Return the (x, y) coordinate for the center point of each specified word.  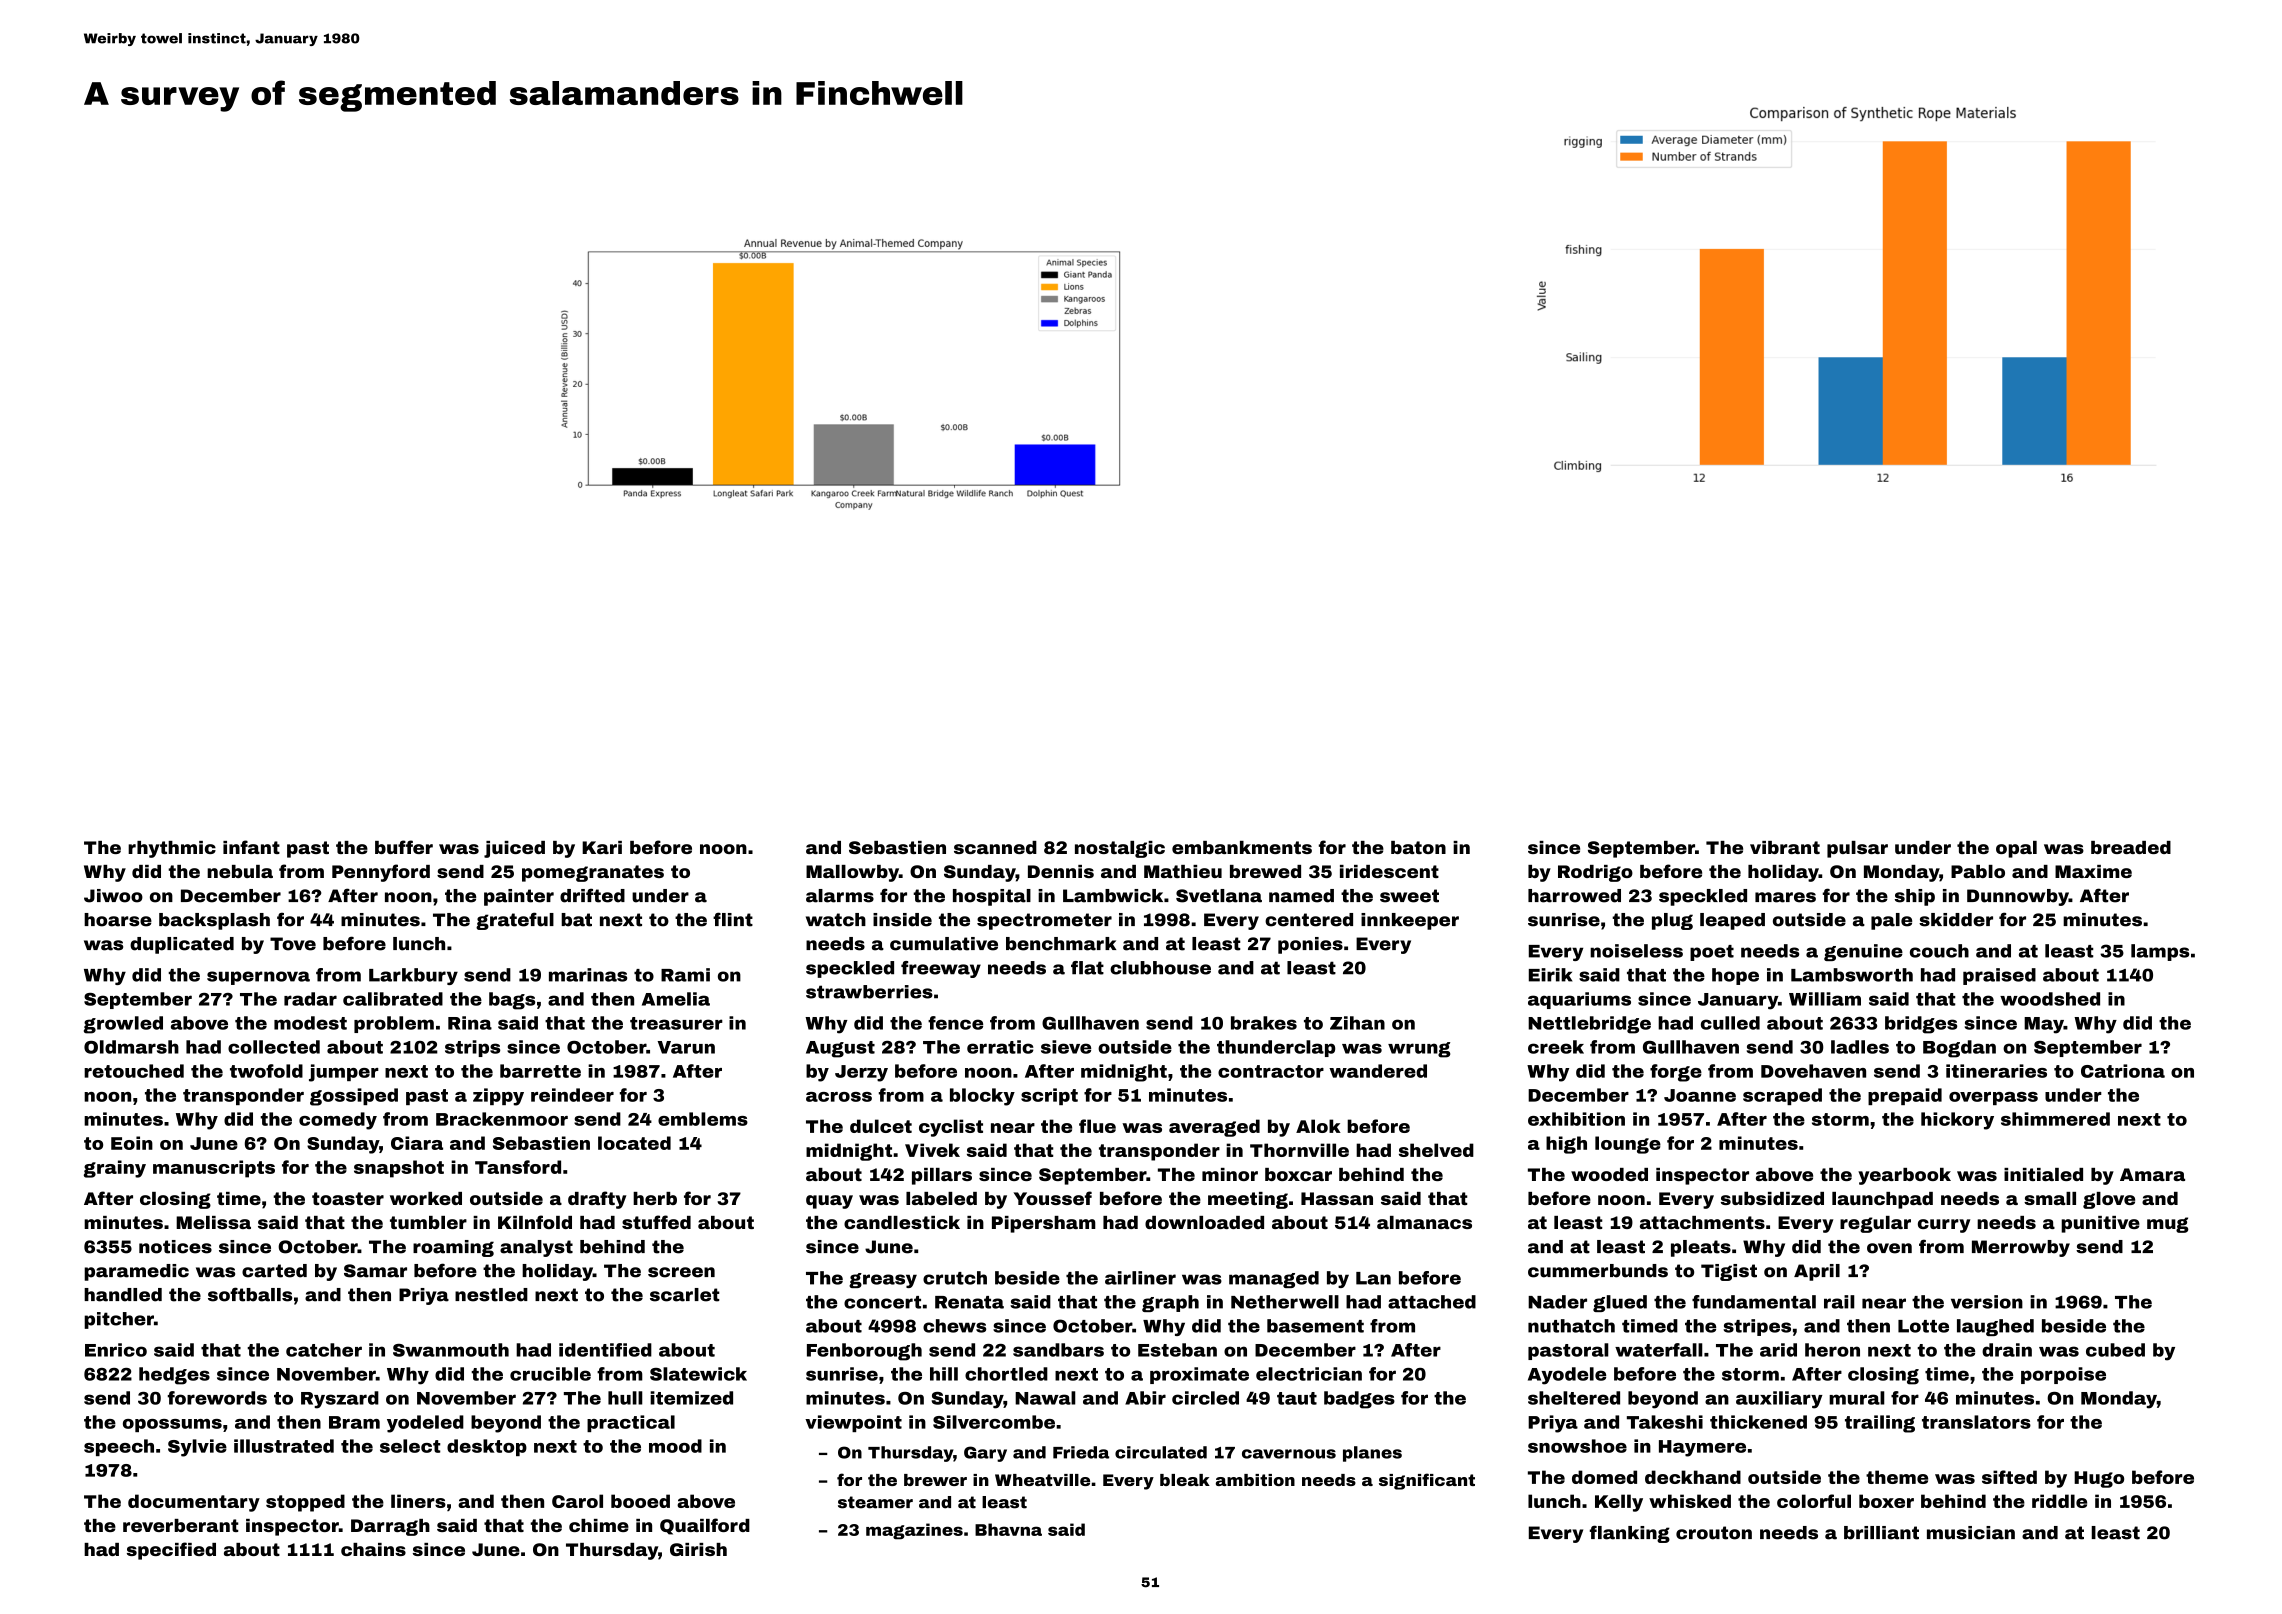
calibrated (393, 999)
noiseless (1636, 951)
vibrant (1785, 847)
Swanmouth (451, 1350)
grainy (115, 1169)
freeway (941, 969)
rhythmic (172, 849)
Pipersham (1044, 1224)
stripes (1757, 1327)
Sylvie (197, 1448)
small (2050, 1198)
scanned (995, 847)
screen (681, 1272)
